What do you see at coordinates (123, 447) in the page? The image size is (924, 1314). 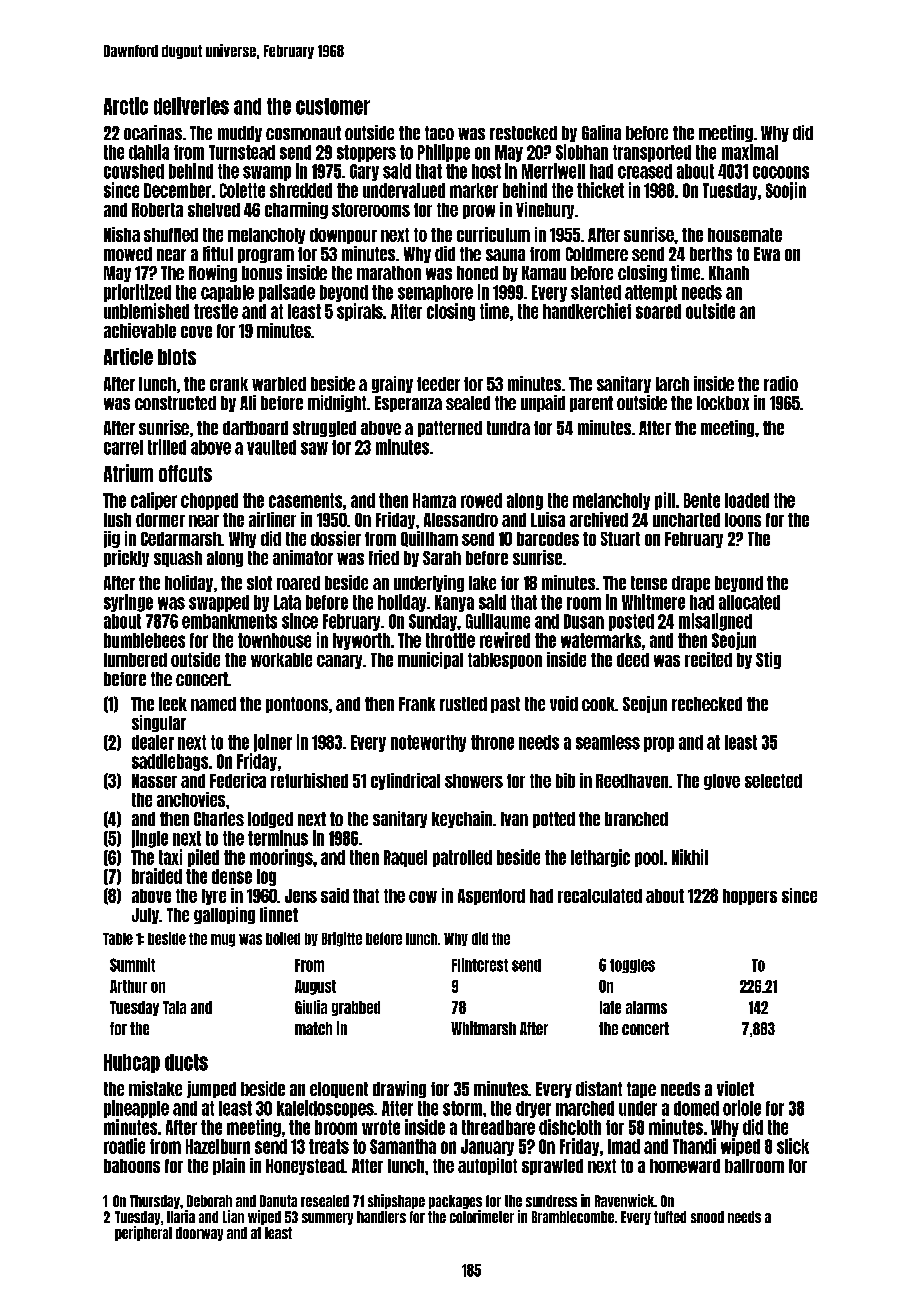 I see `carrel` at bounding box center [123, 447].
